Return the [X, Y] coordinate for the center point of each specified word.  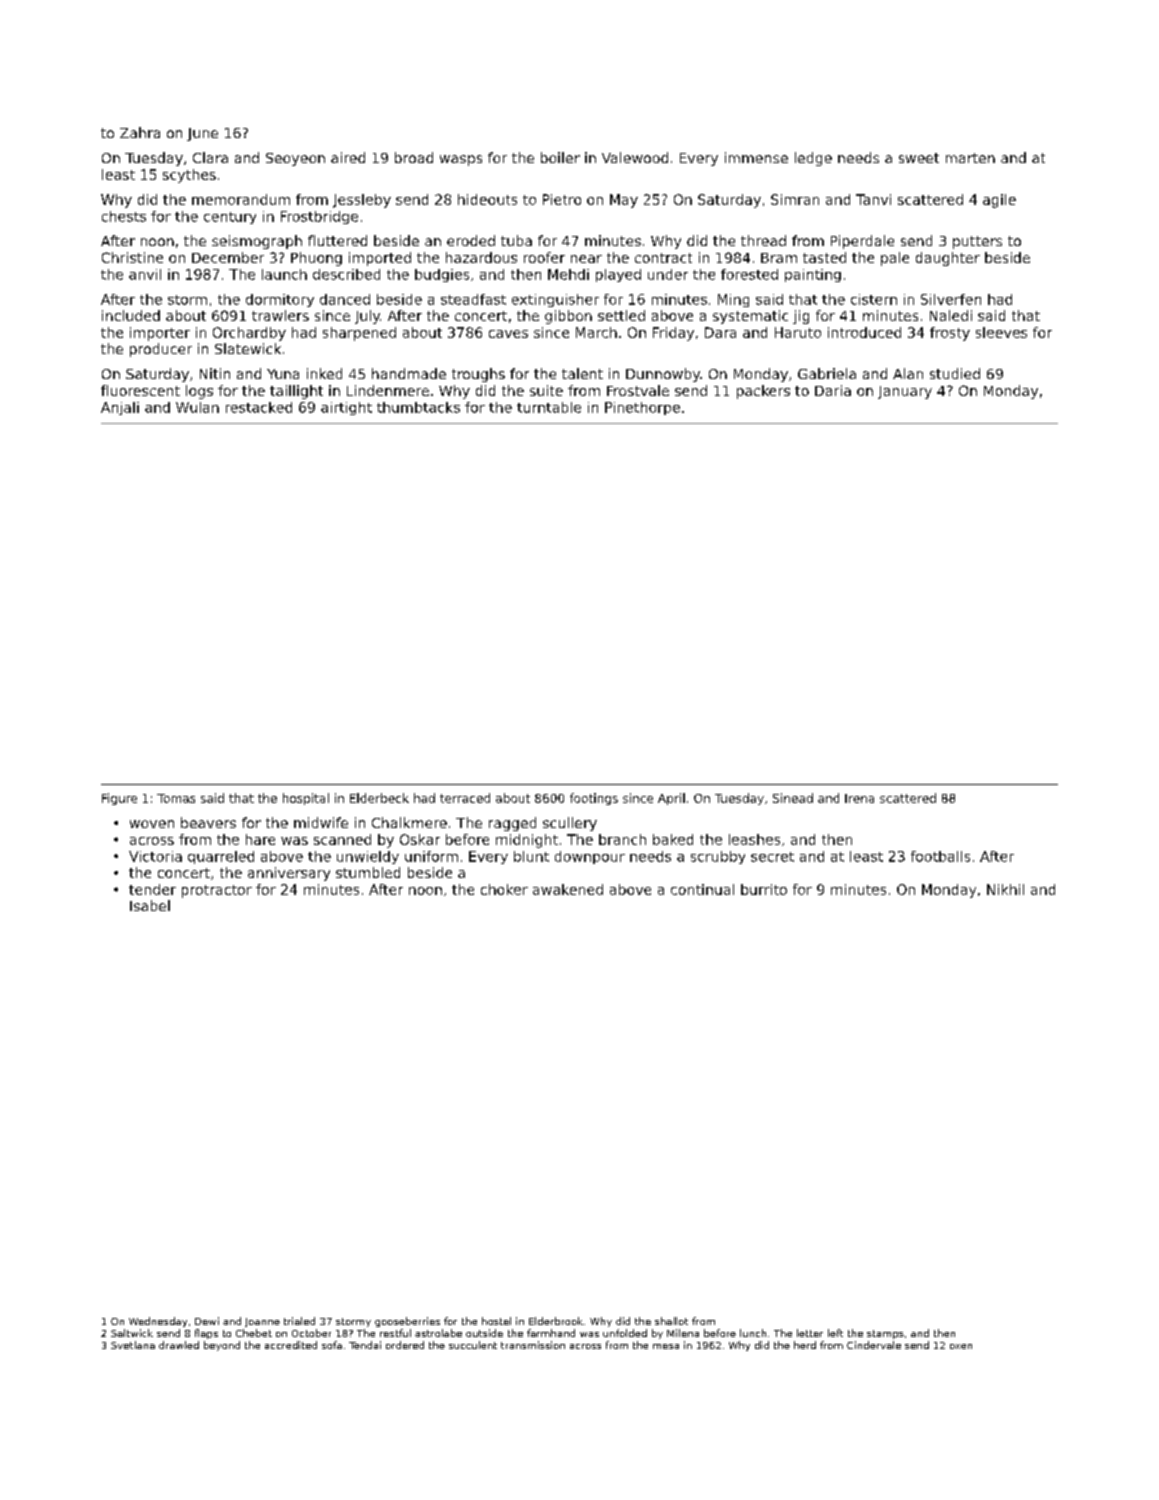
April [671, 799]
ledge [813, 159]
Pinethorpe [642, 408]
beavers [208, 822]
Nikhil [1005, 889]
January [905, 392]
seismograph [257, 242]
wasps [461, 160]
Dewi [207, 1321]
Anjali [120, 408]
